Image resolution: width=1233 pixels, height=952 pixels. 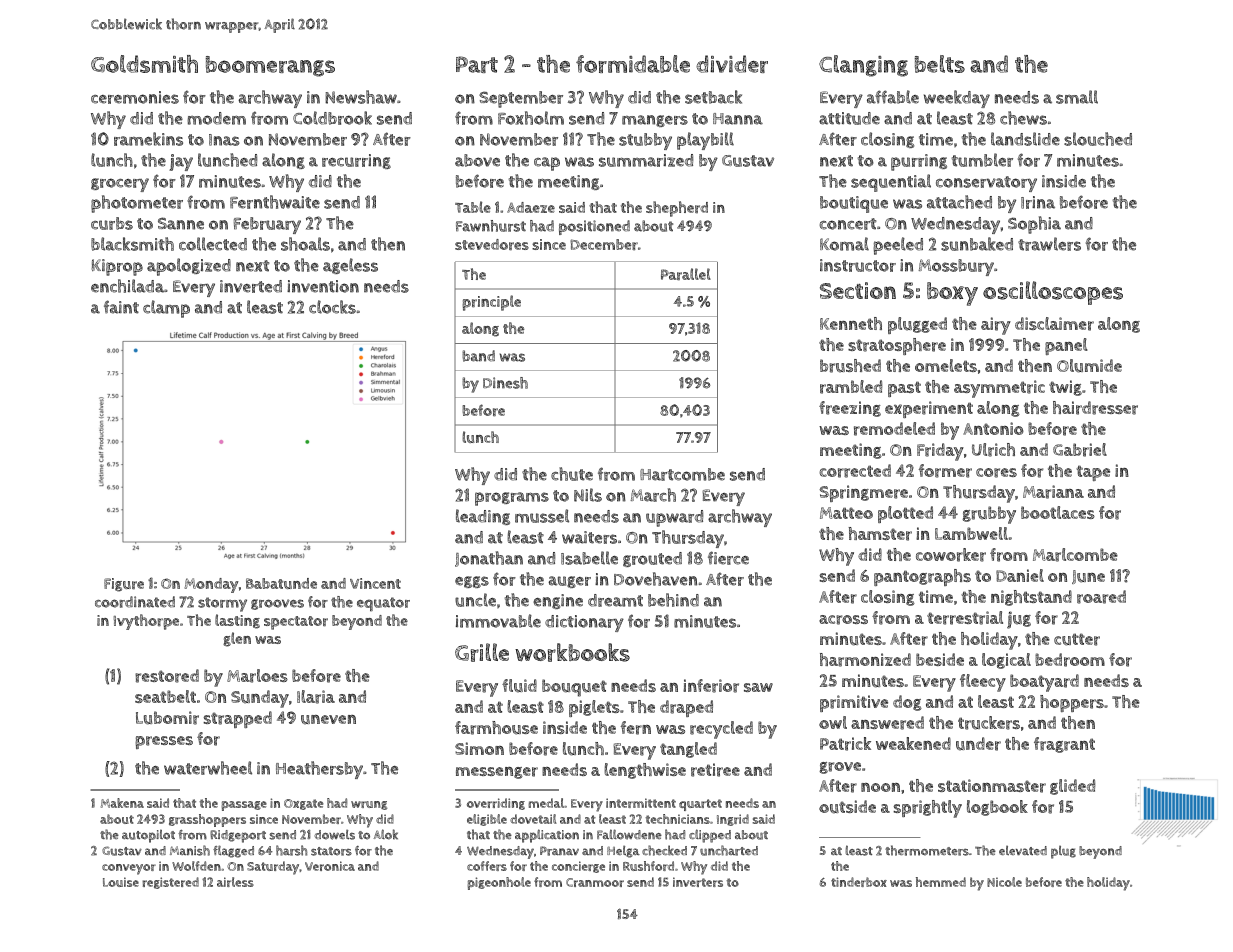 What do you see at coordinates (385, 834) in the screenshot?
I see `Alok` at bounding box center [385, 834].
